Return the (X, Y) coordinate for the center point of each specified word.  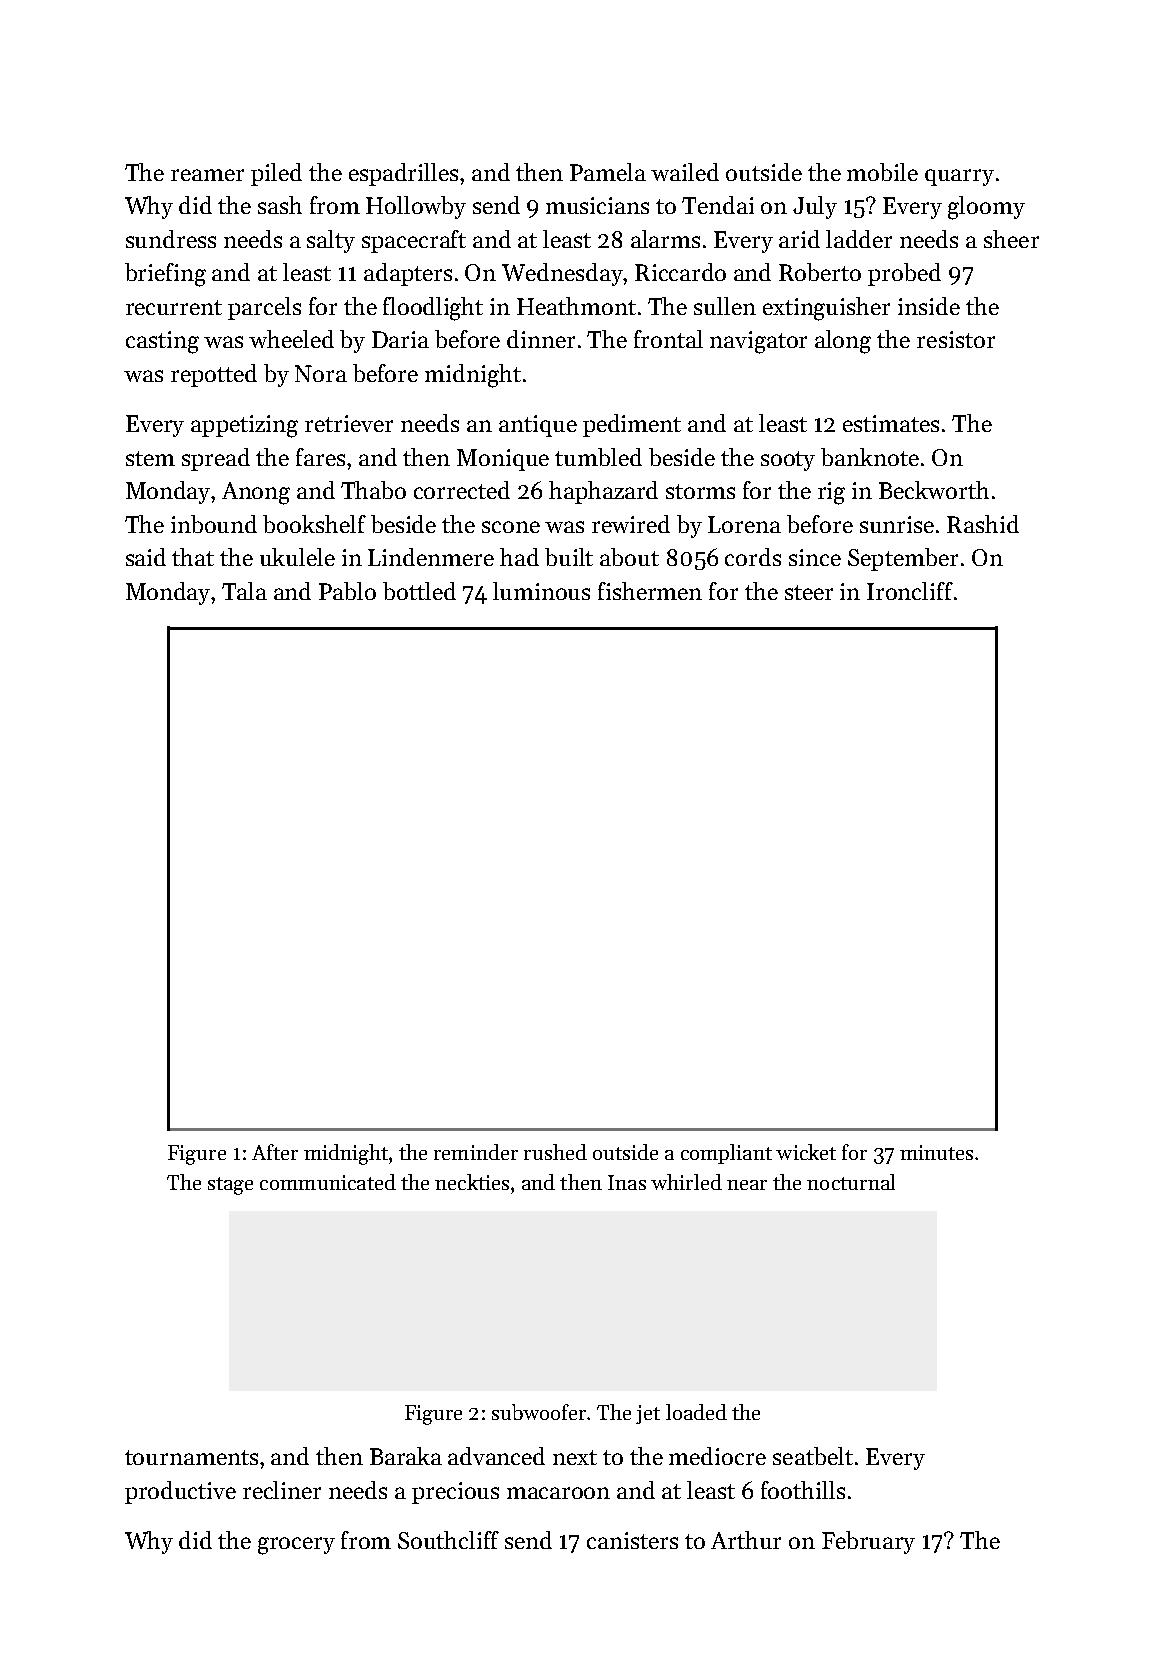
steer (809, 592)
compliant (726, 1154)
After (275, 1152)
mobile (882, 172)
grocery (296, 1546)
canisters (632, 1540)
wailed (685, 172)
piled (276, 174)
